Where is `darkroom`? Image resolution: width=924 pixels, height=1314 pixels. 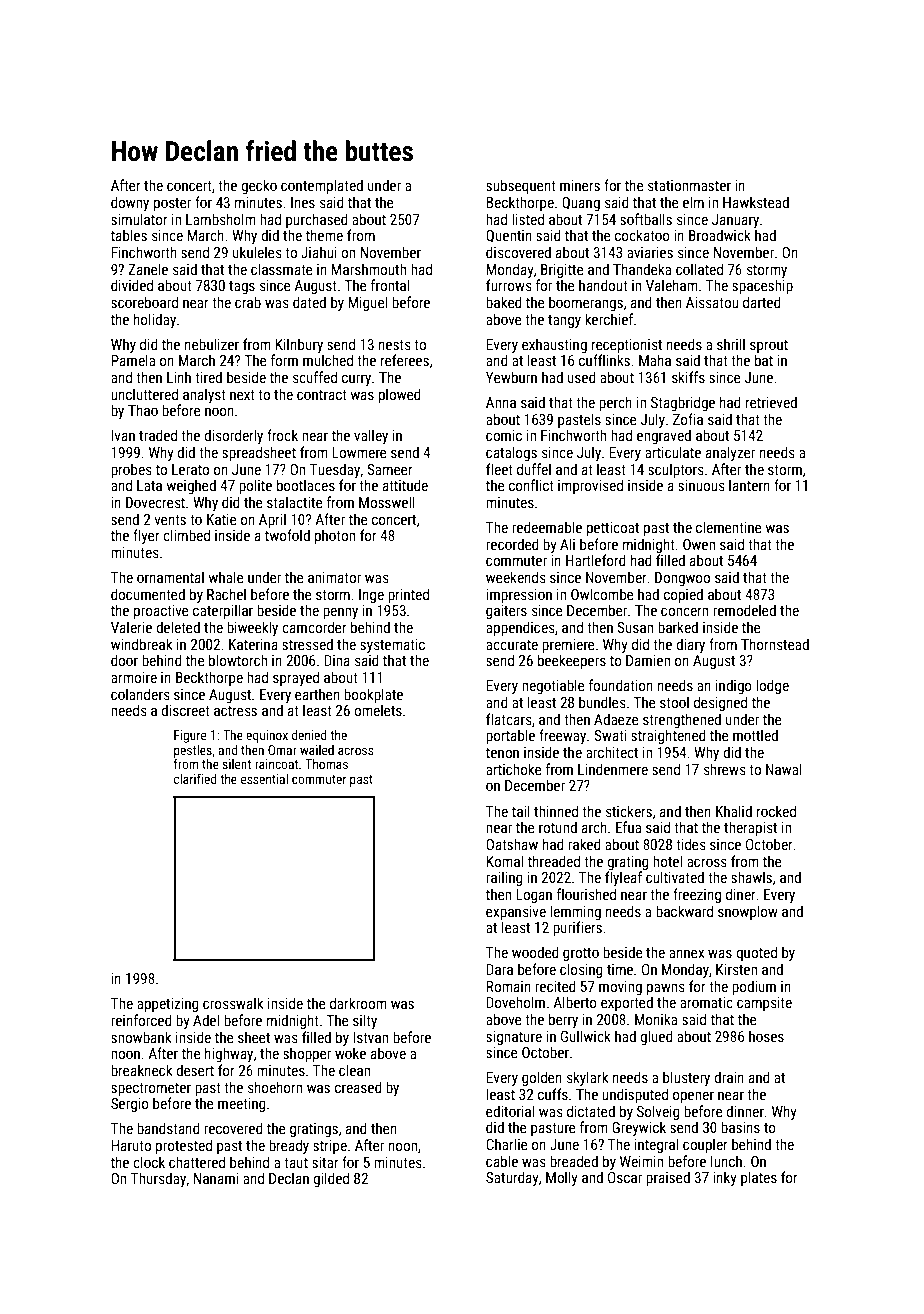 darkroom is located at coordinates (358, 1003).
